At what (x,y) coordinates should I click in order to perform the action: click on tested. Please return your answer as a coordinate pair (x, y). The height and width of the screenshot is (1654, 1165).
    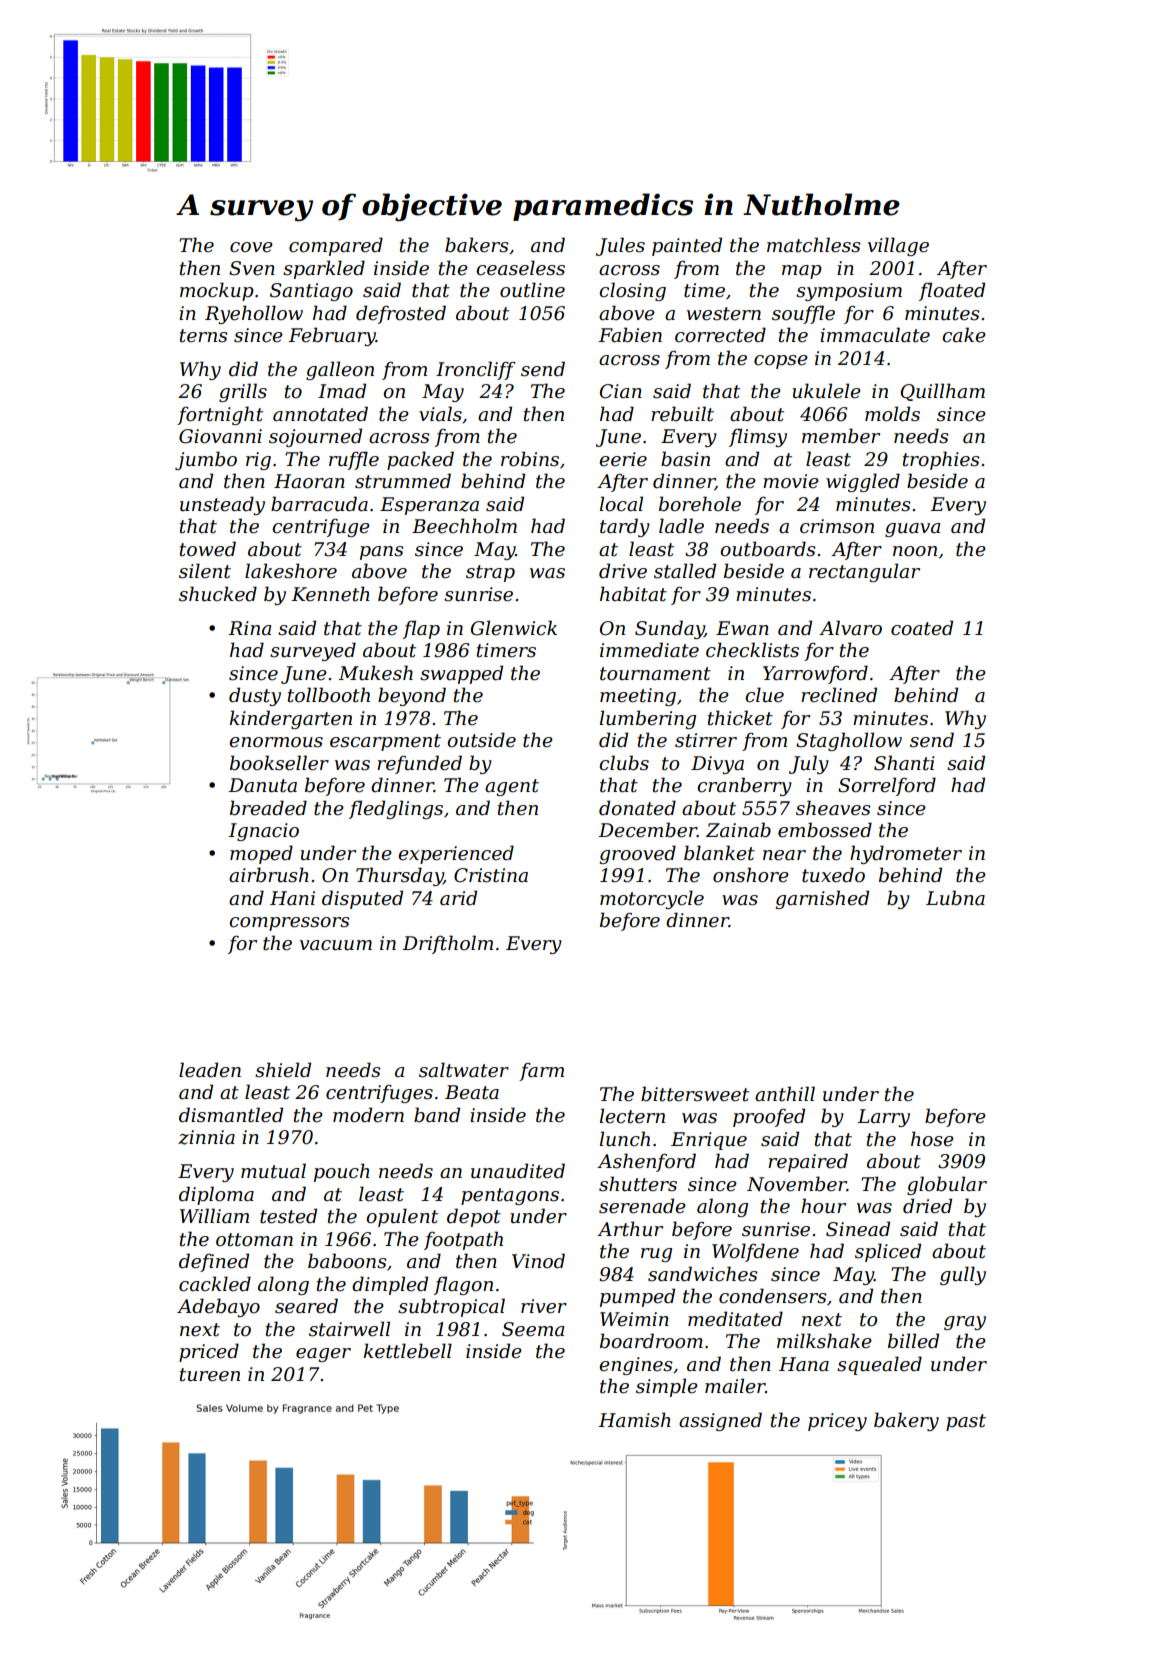
    Looking at the image, I should click on (288, 1216).
